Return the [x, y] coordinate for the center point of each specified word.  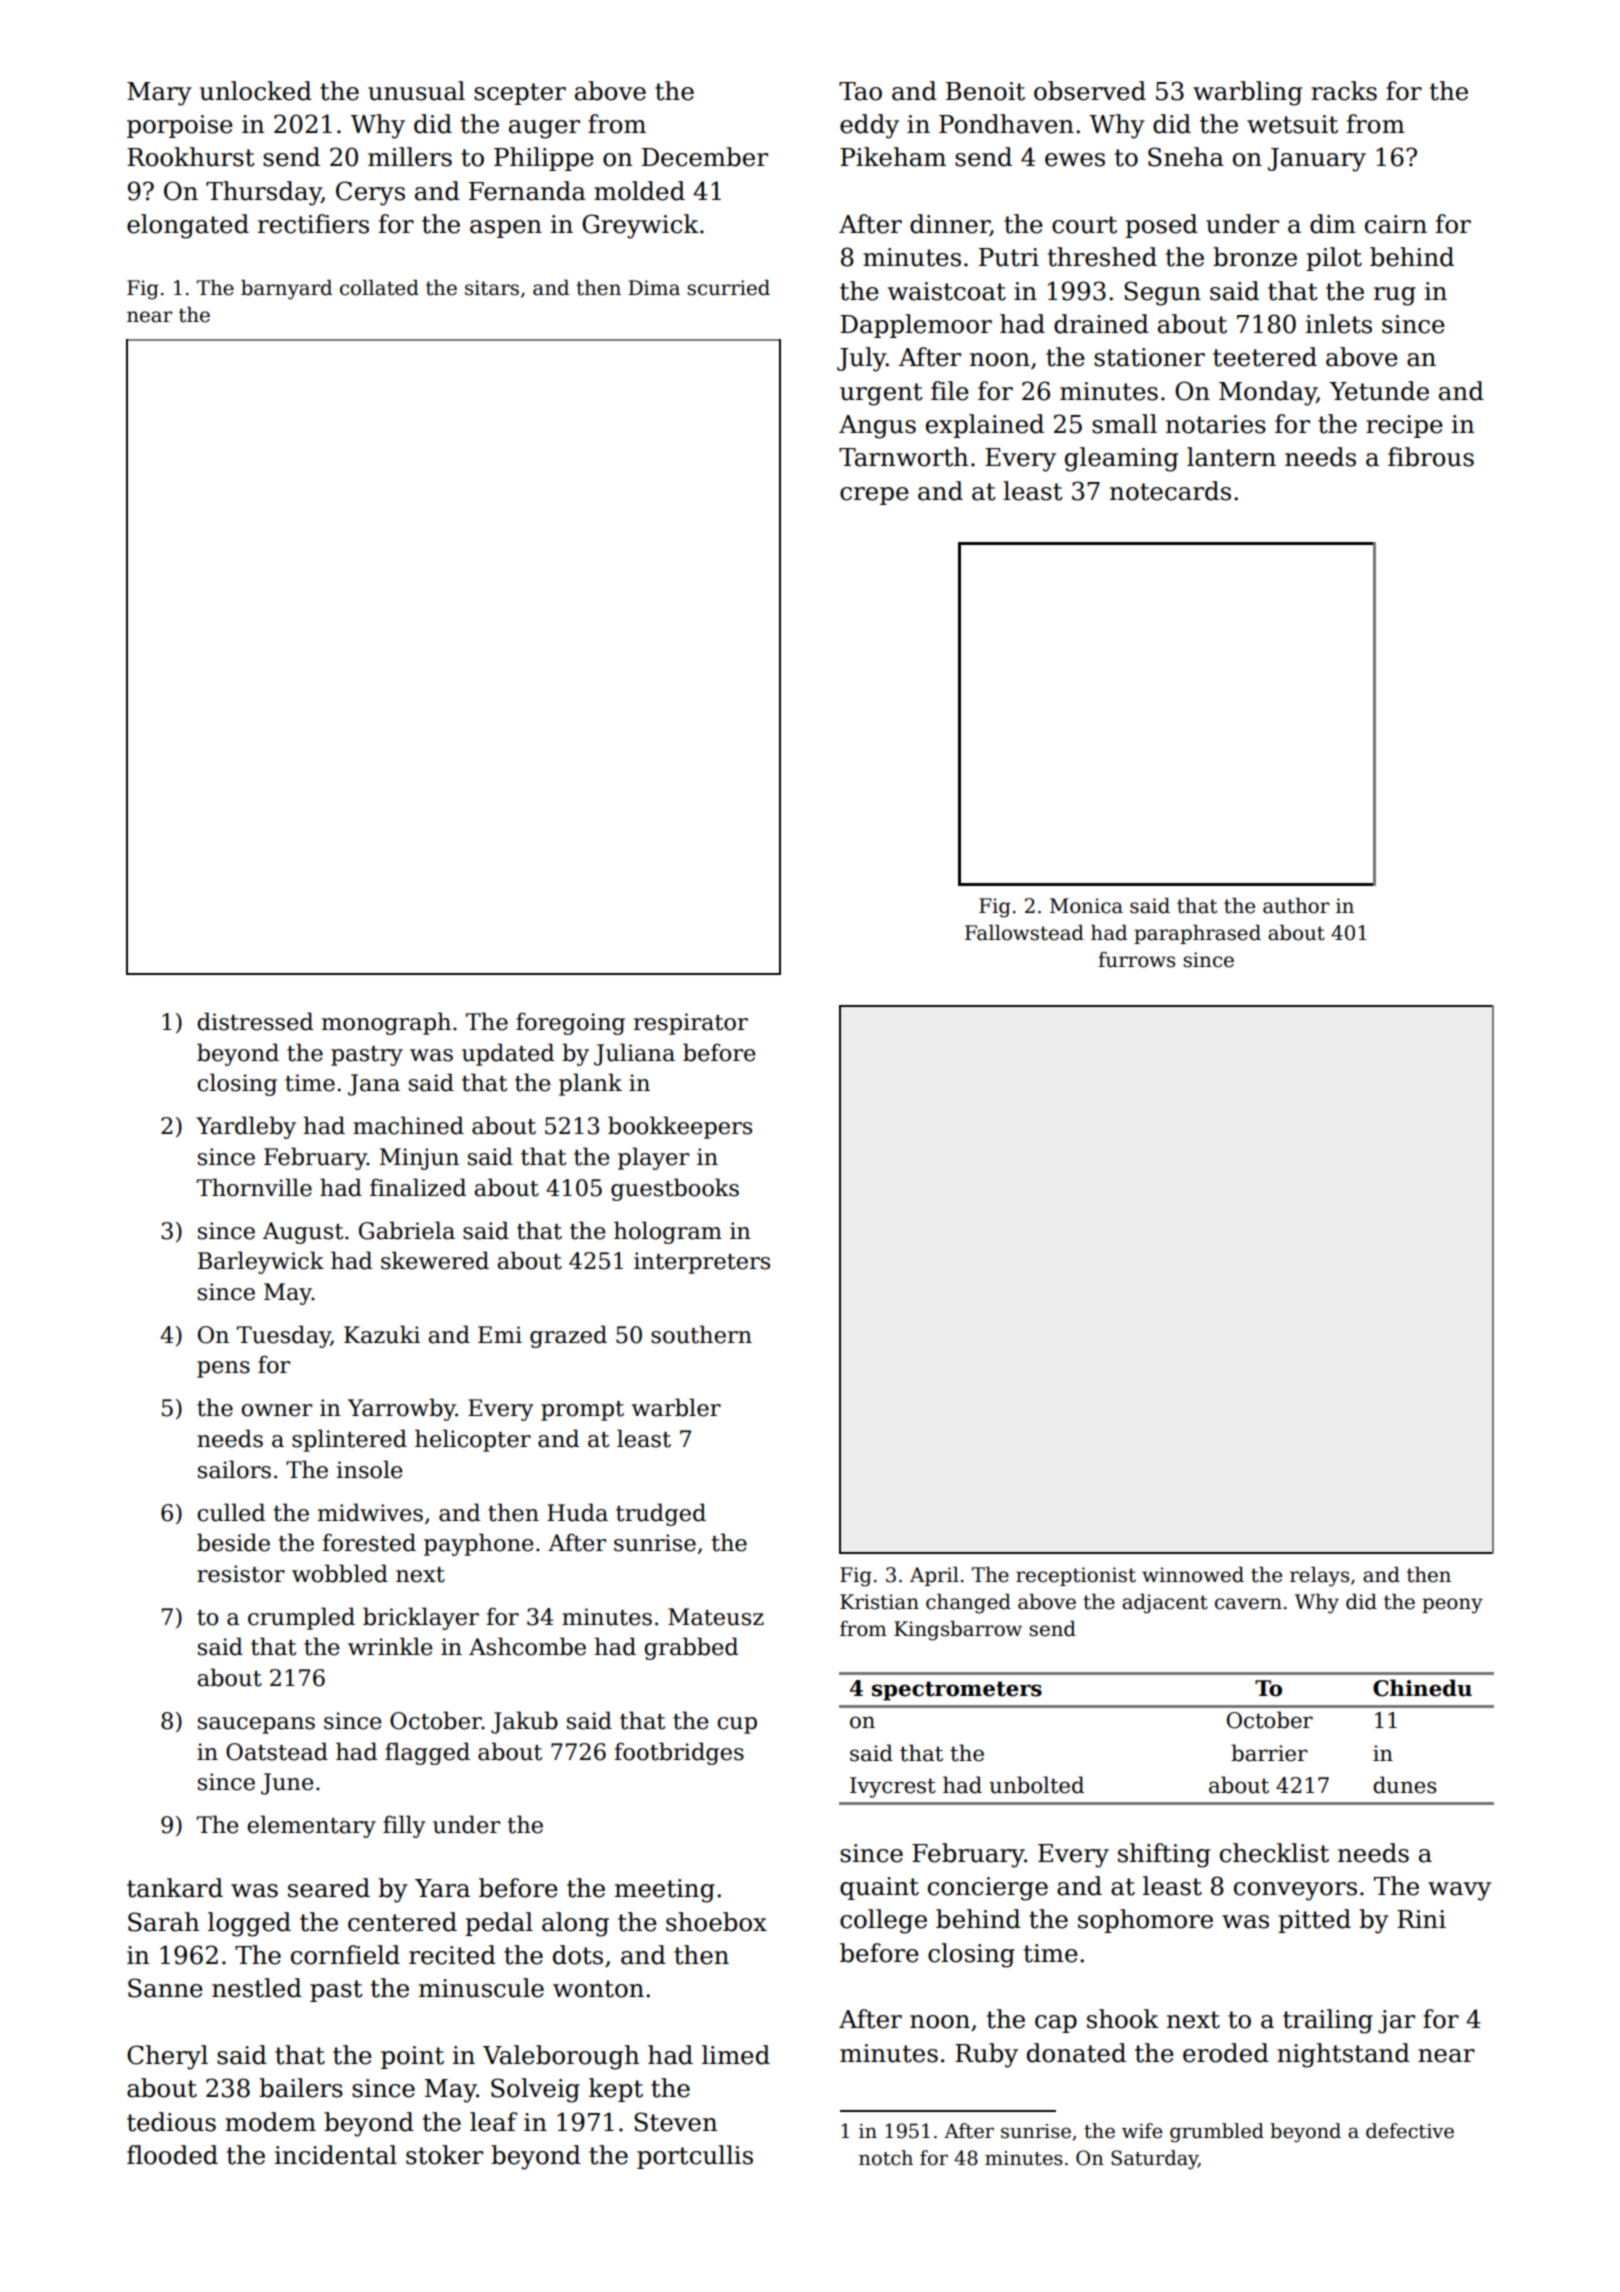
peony [1452, 1606]
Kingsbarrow [958, 1631]
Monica [1086, 906]
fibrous [1431, 457]
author [1296, 906]
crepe [874, 496]
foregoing [570, 1023]
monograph [386, 1023]
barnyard [286, 290]
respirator [691, 1024]
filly [404, 1826]
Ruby [986, 2055]
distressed [255, 1021]
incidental [336, 2155]
